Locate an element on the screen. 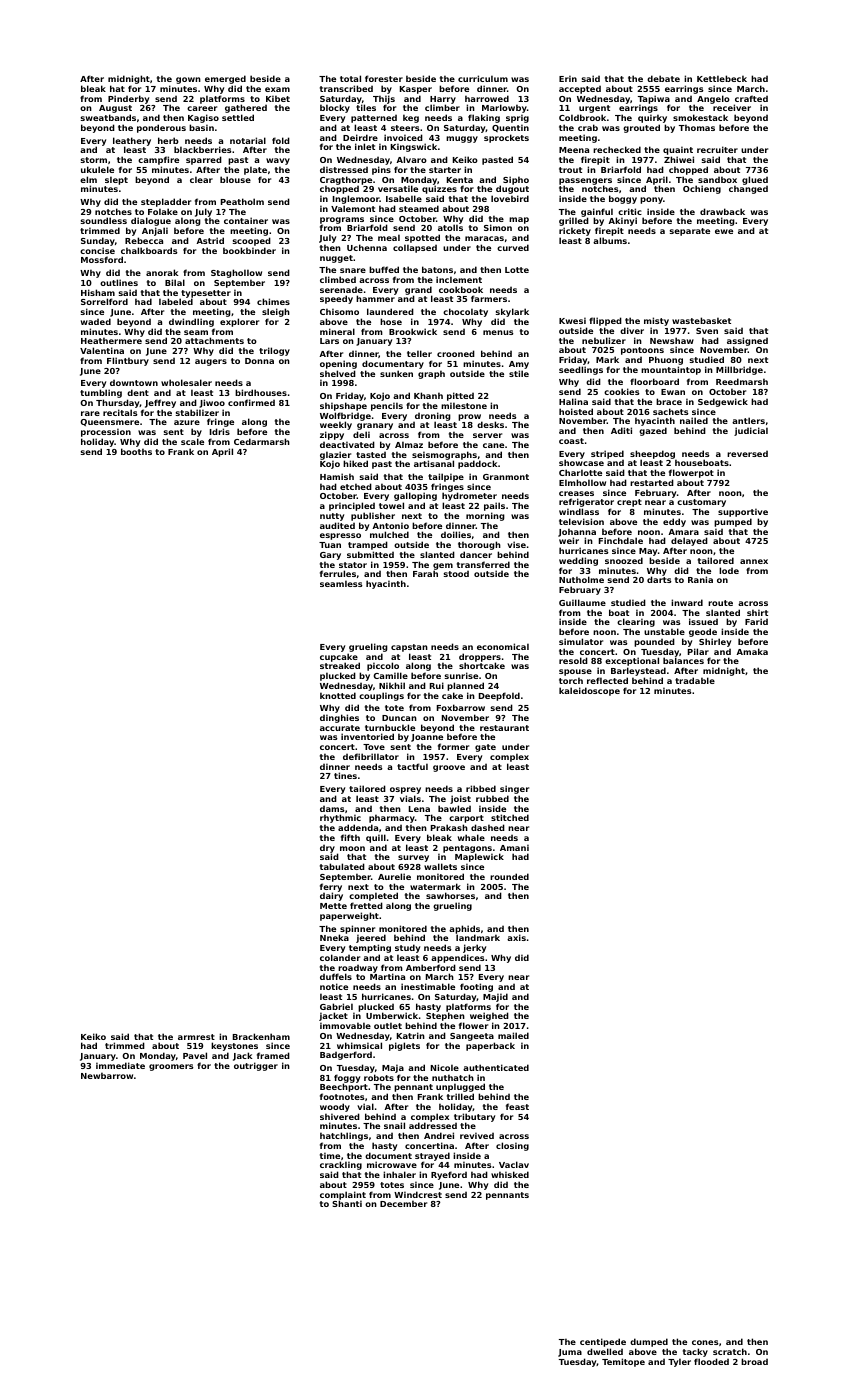  kaleidoscope is located at coordinates (589, 691).
